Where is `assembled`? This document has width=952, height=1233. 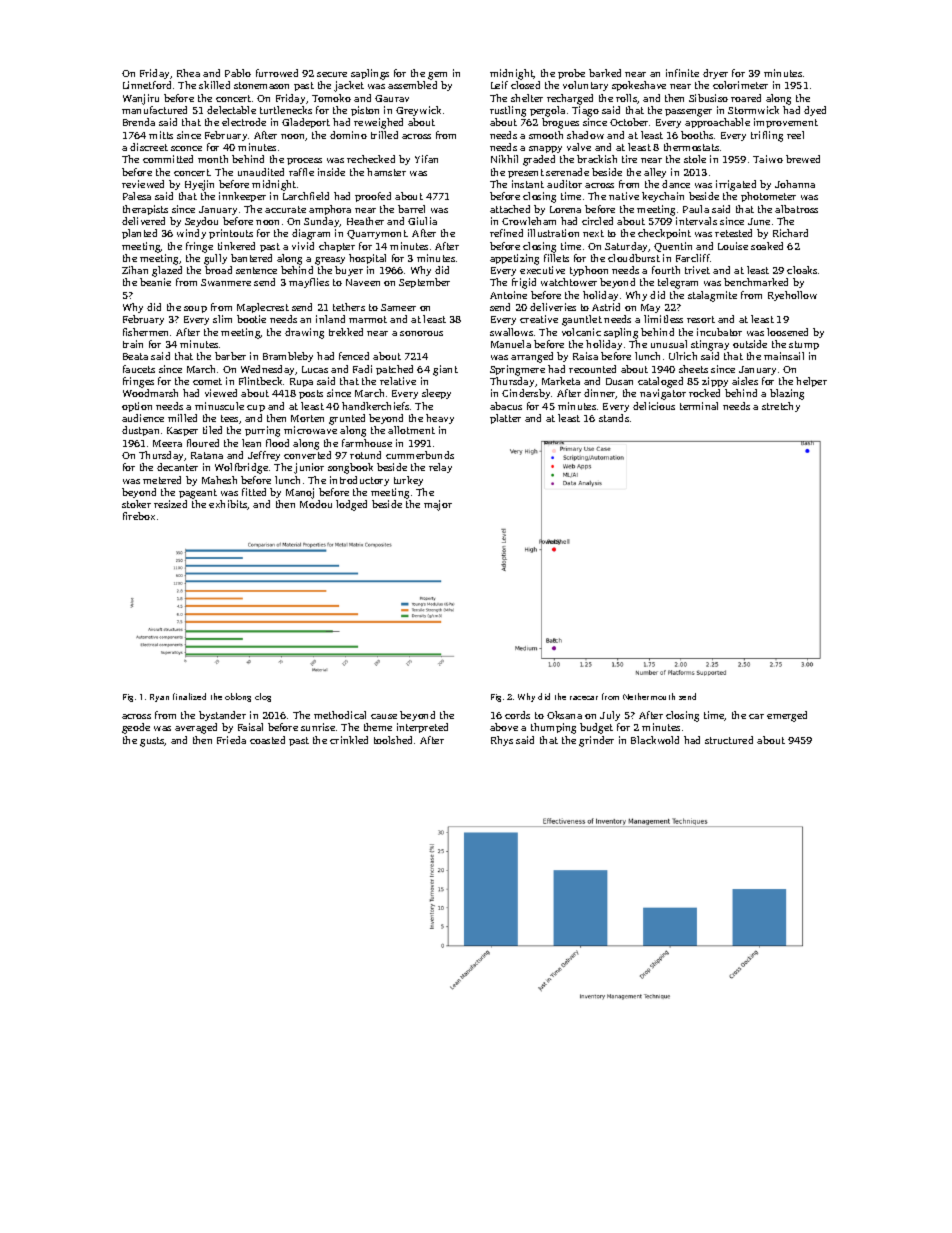 assembled is located at coordinates (412, 85).
